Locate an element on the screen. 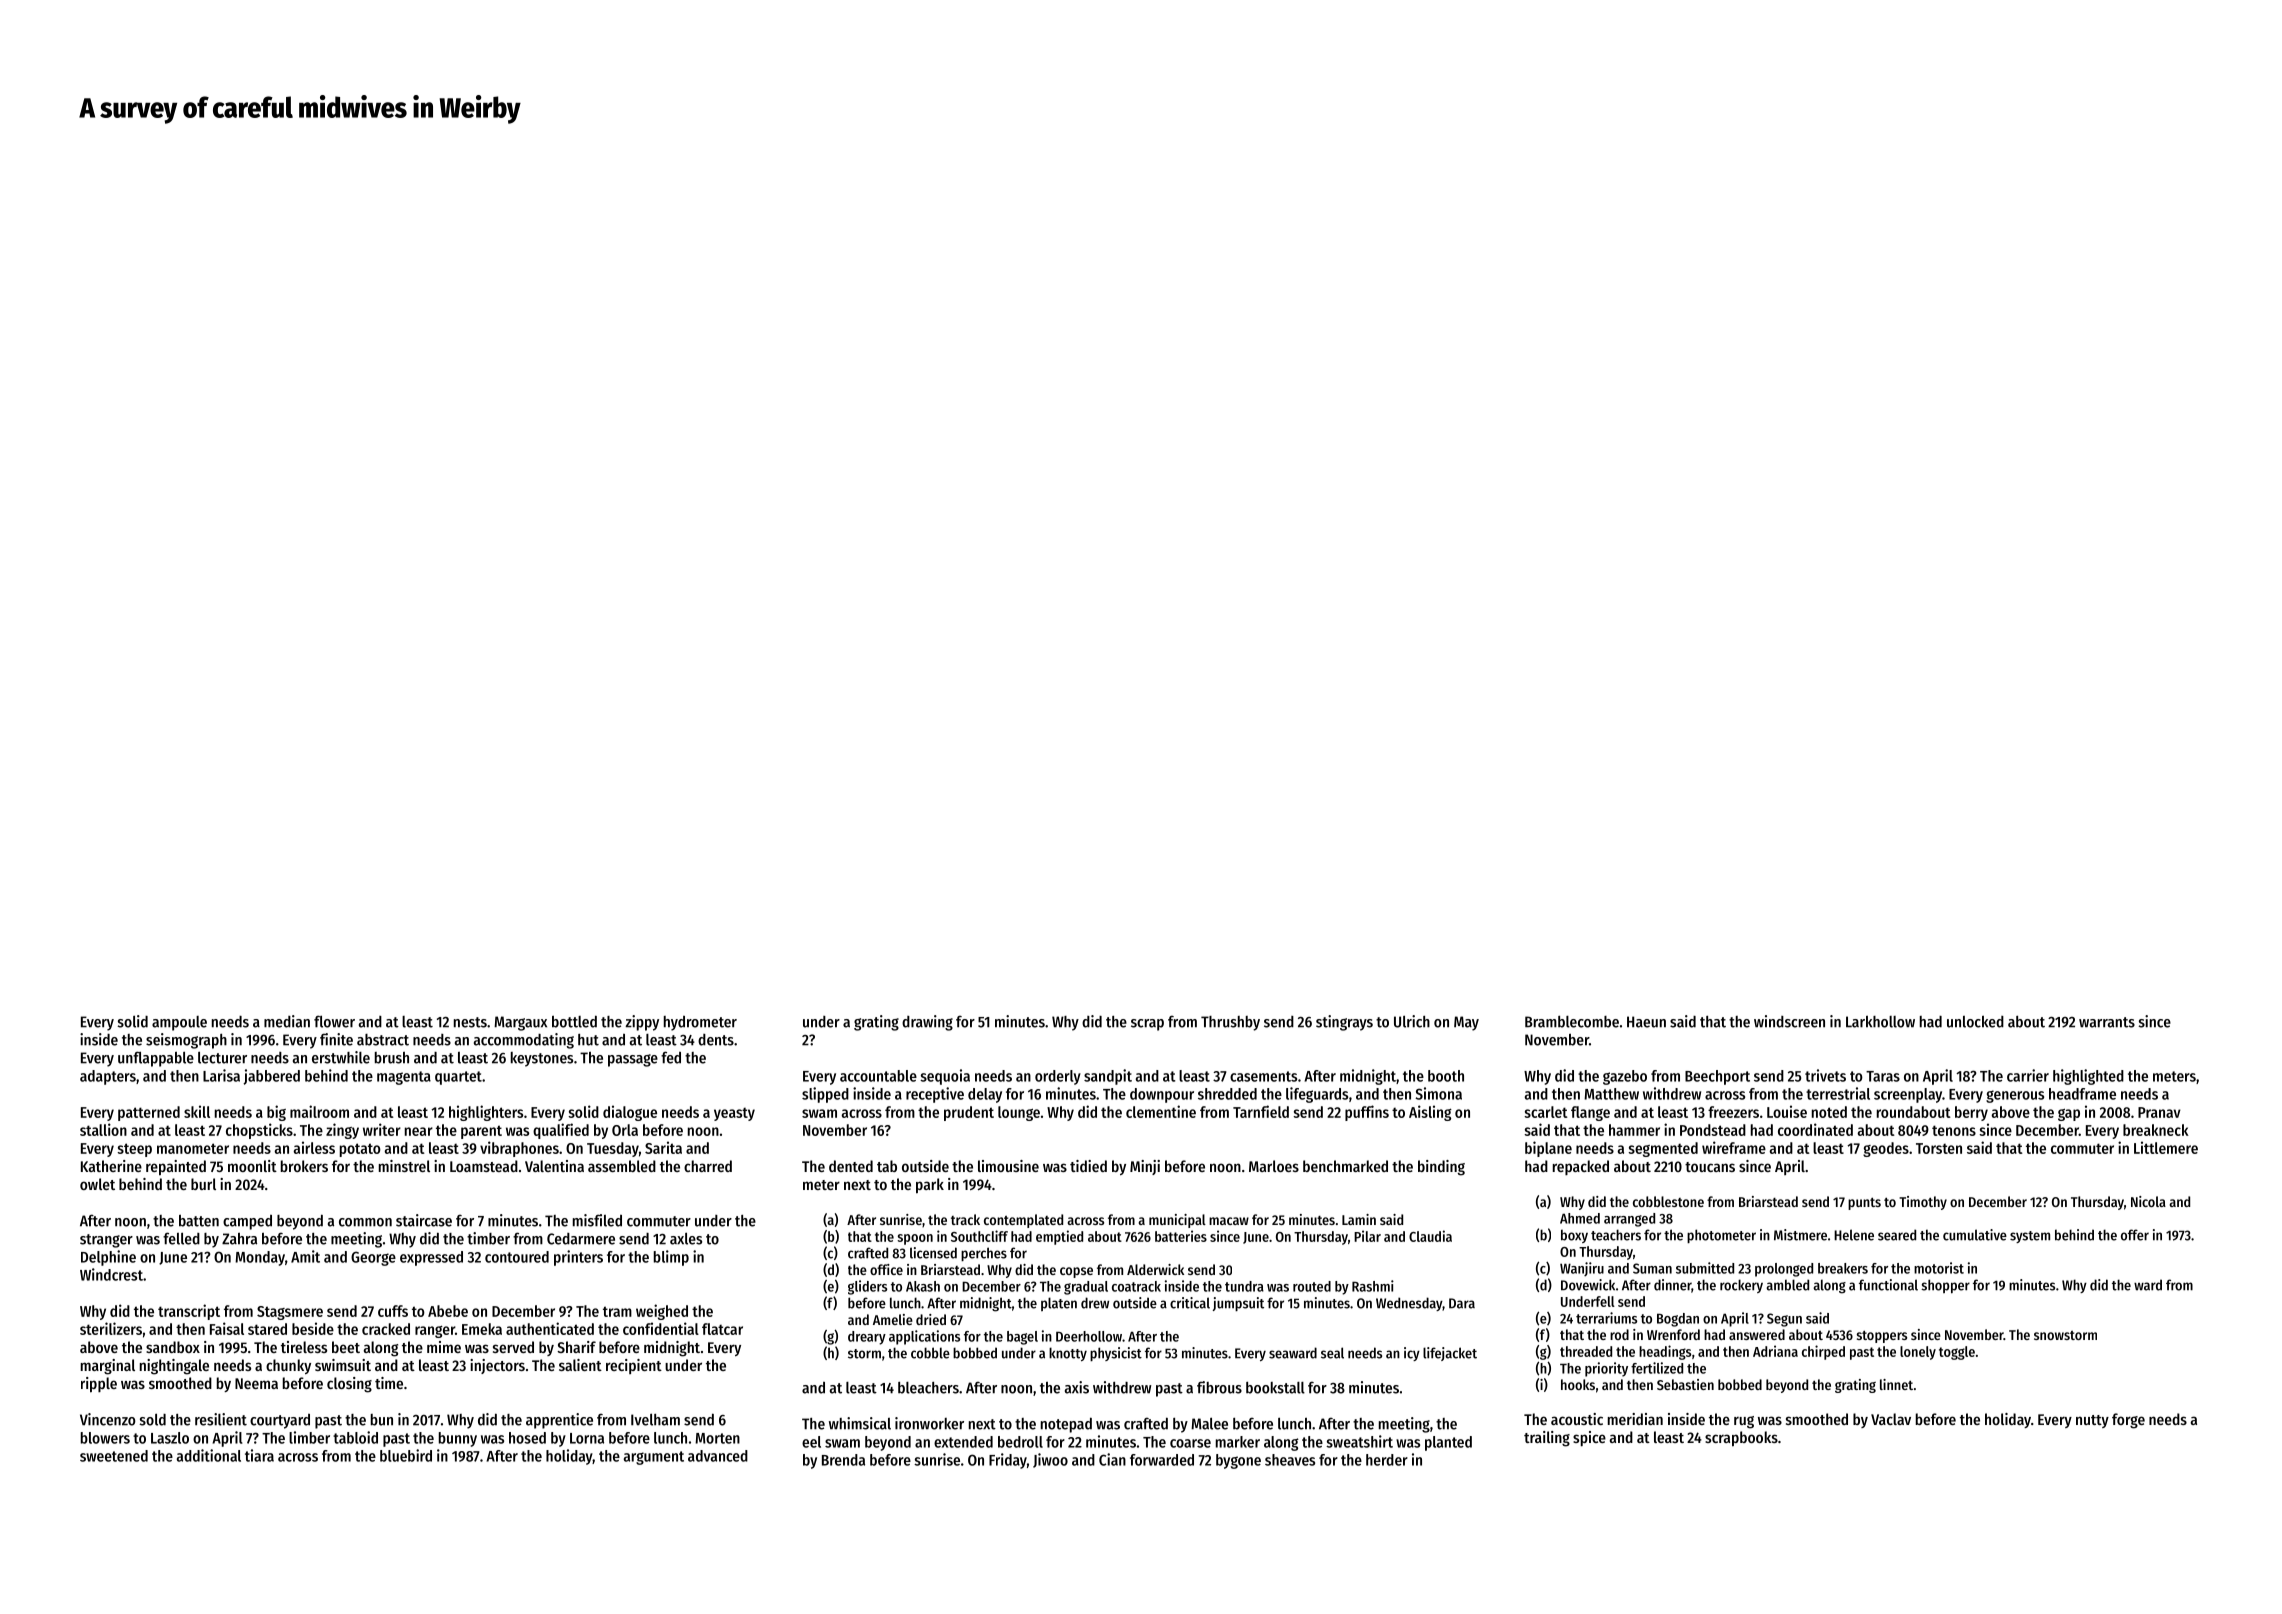 This screenshot has width=2282, height=1614. ampoule is located at coordinates (179, 1023).
